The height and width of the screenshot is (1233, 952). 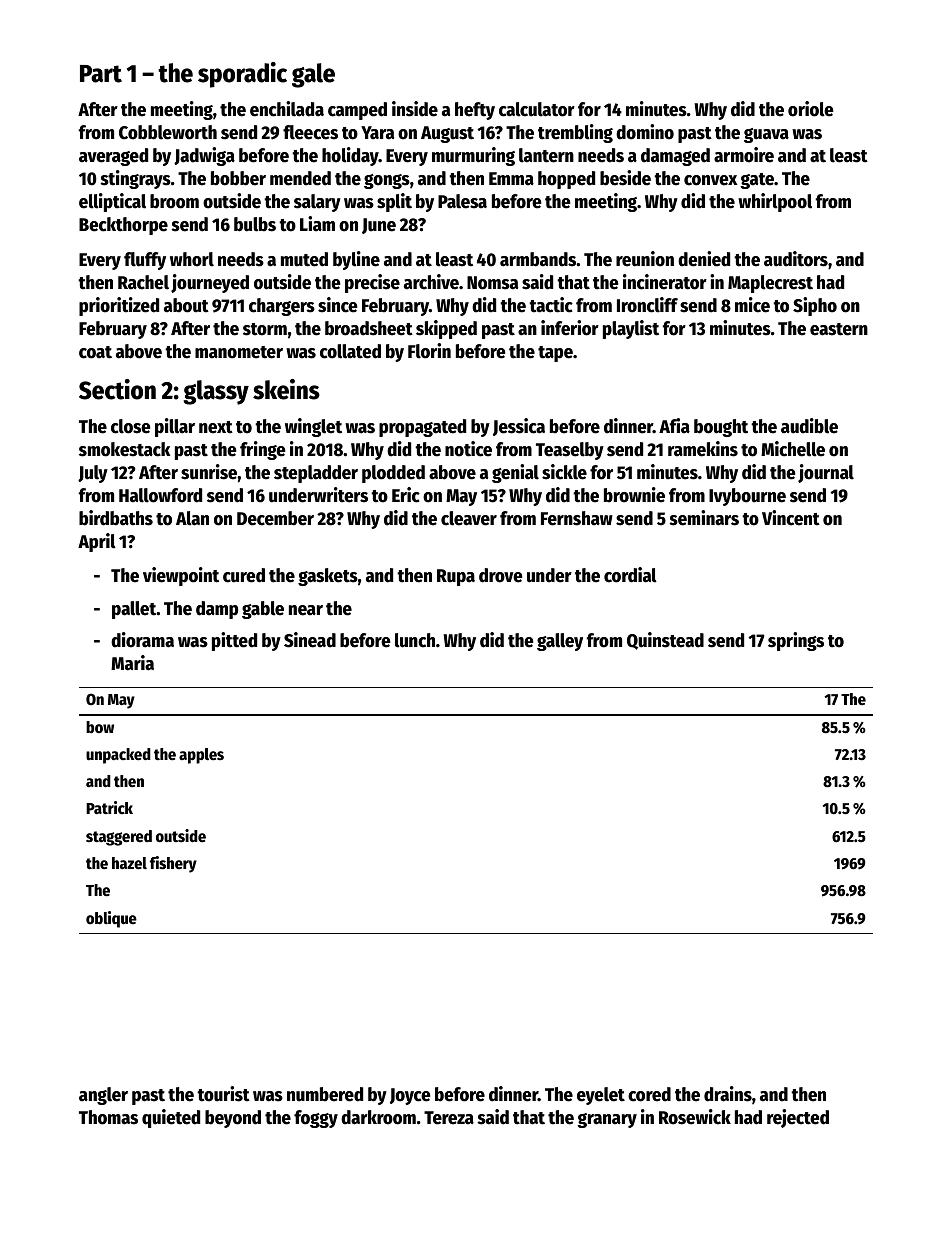 I want to click on Part, so click(x=101, y=74).
